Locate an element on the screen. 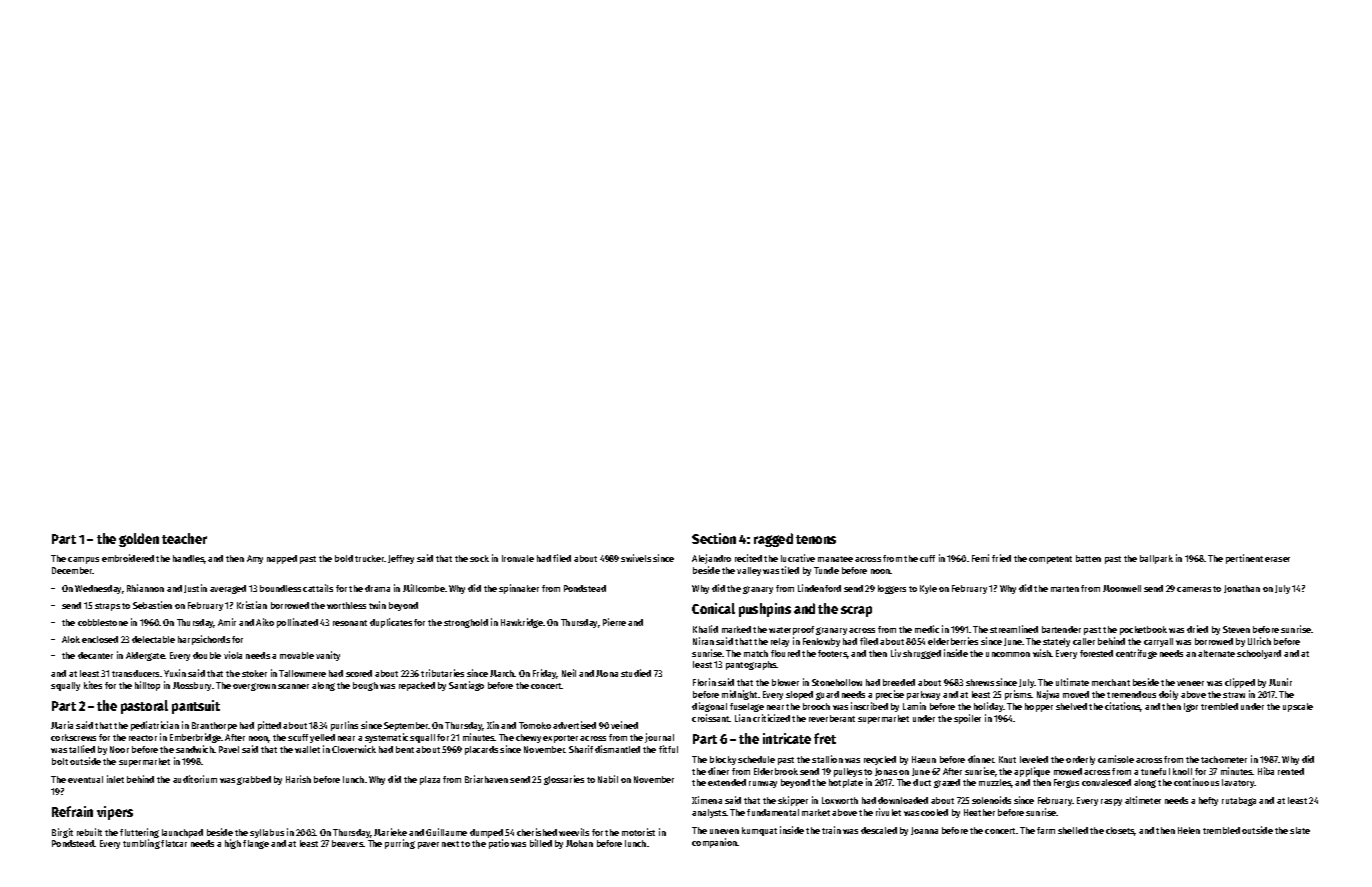 The image size is (1372, 887). Munir is located at coordinates (1280, 682).
